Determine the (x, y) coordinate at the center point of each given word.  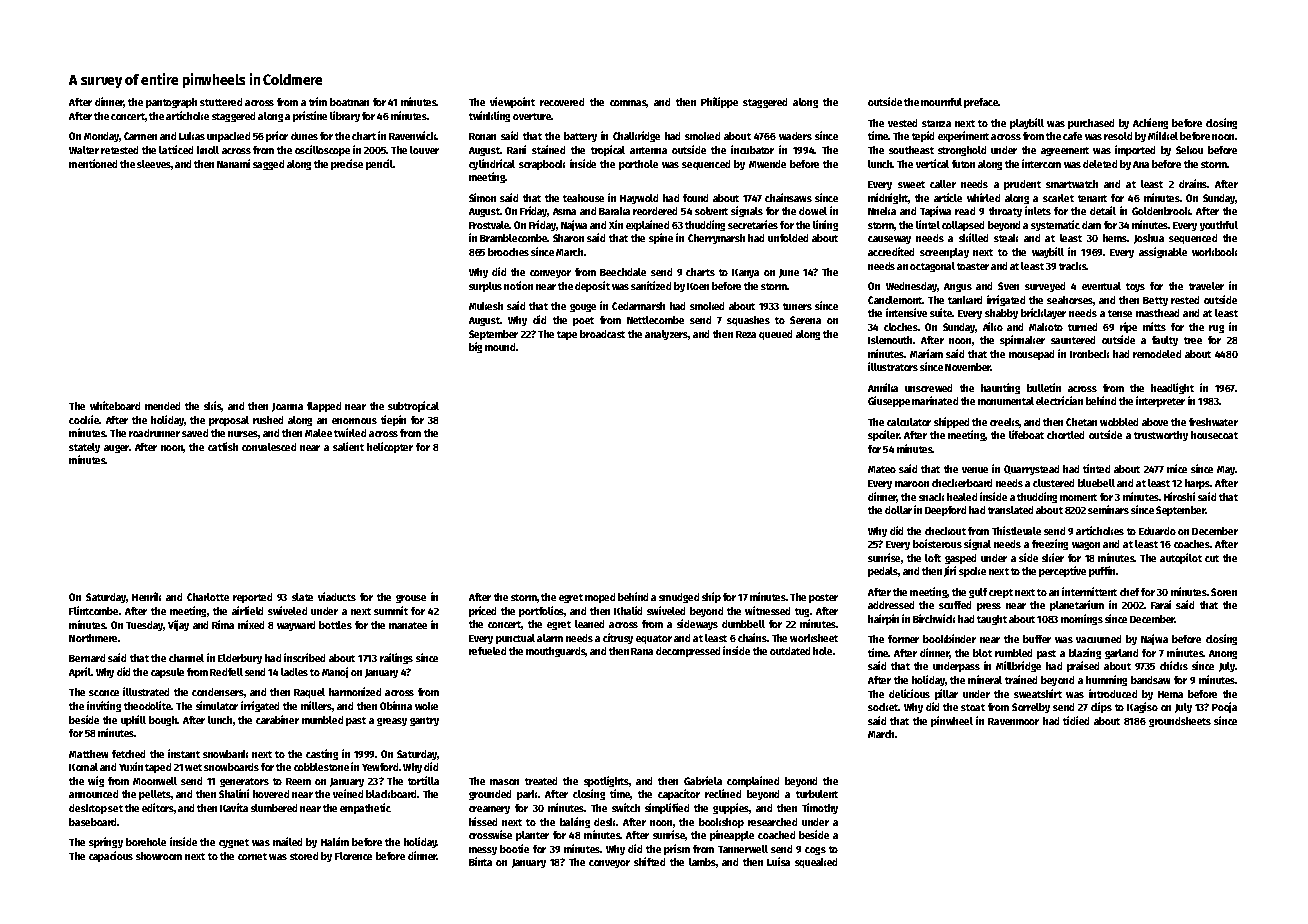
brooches (508, 252)
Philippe (719, 102)
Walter (84, 150)
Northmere (93, 638)
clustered (1053, 483)
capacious (111, 856)
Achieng (1150, 123)
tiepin (393, 420)
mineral (985, 679)
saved (195, 433)
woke (426, 706)
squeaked (816, 863)
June (789, 273)
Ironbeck (1089, 354)
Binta (480, 861)
